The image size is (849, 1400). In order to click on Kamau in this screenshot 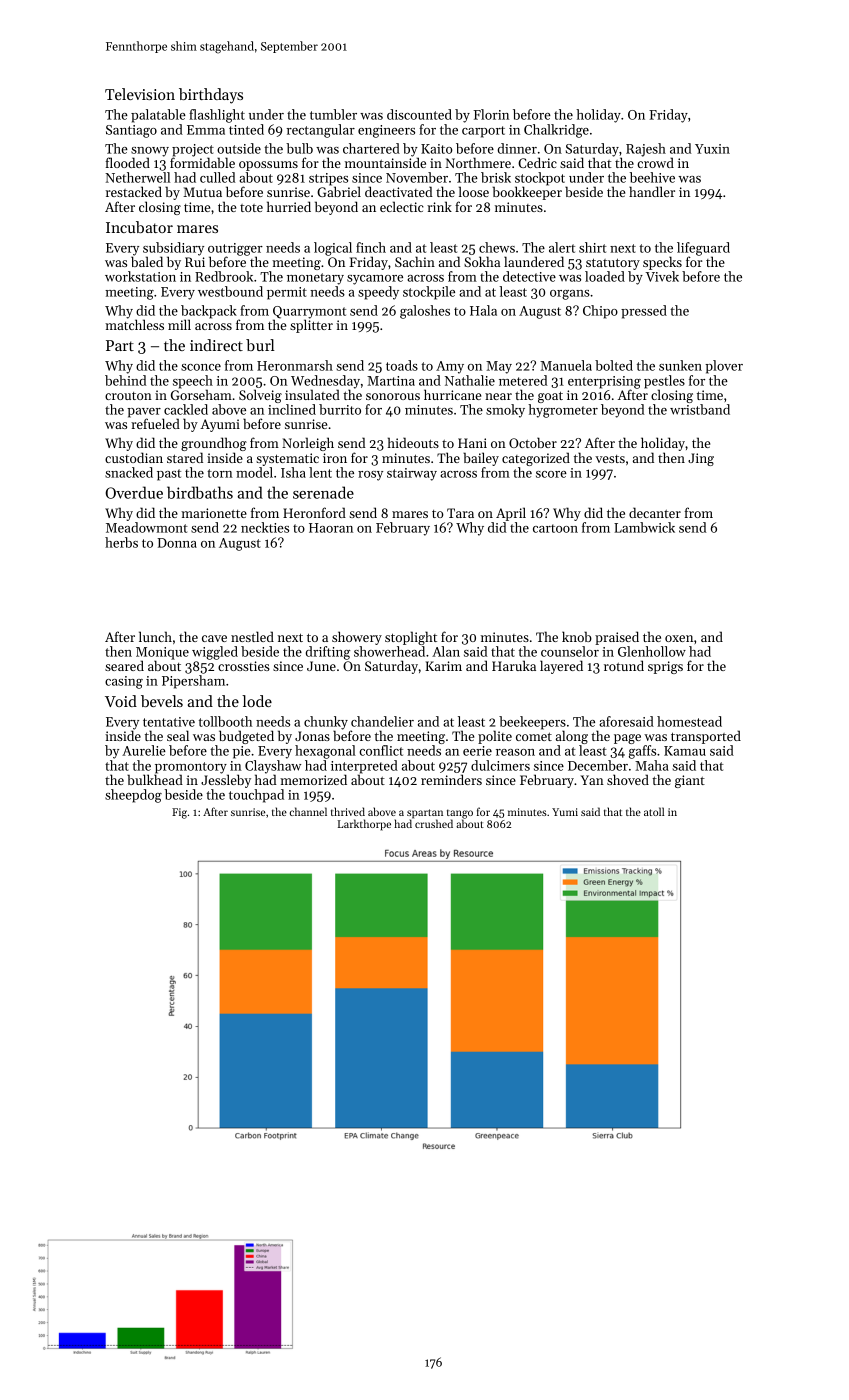, I will do `click(685, 751)`.
